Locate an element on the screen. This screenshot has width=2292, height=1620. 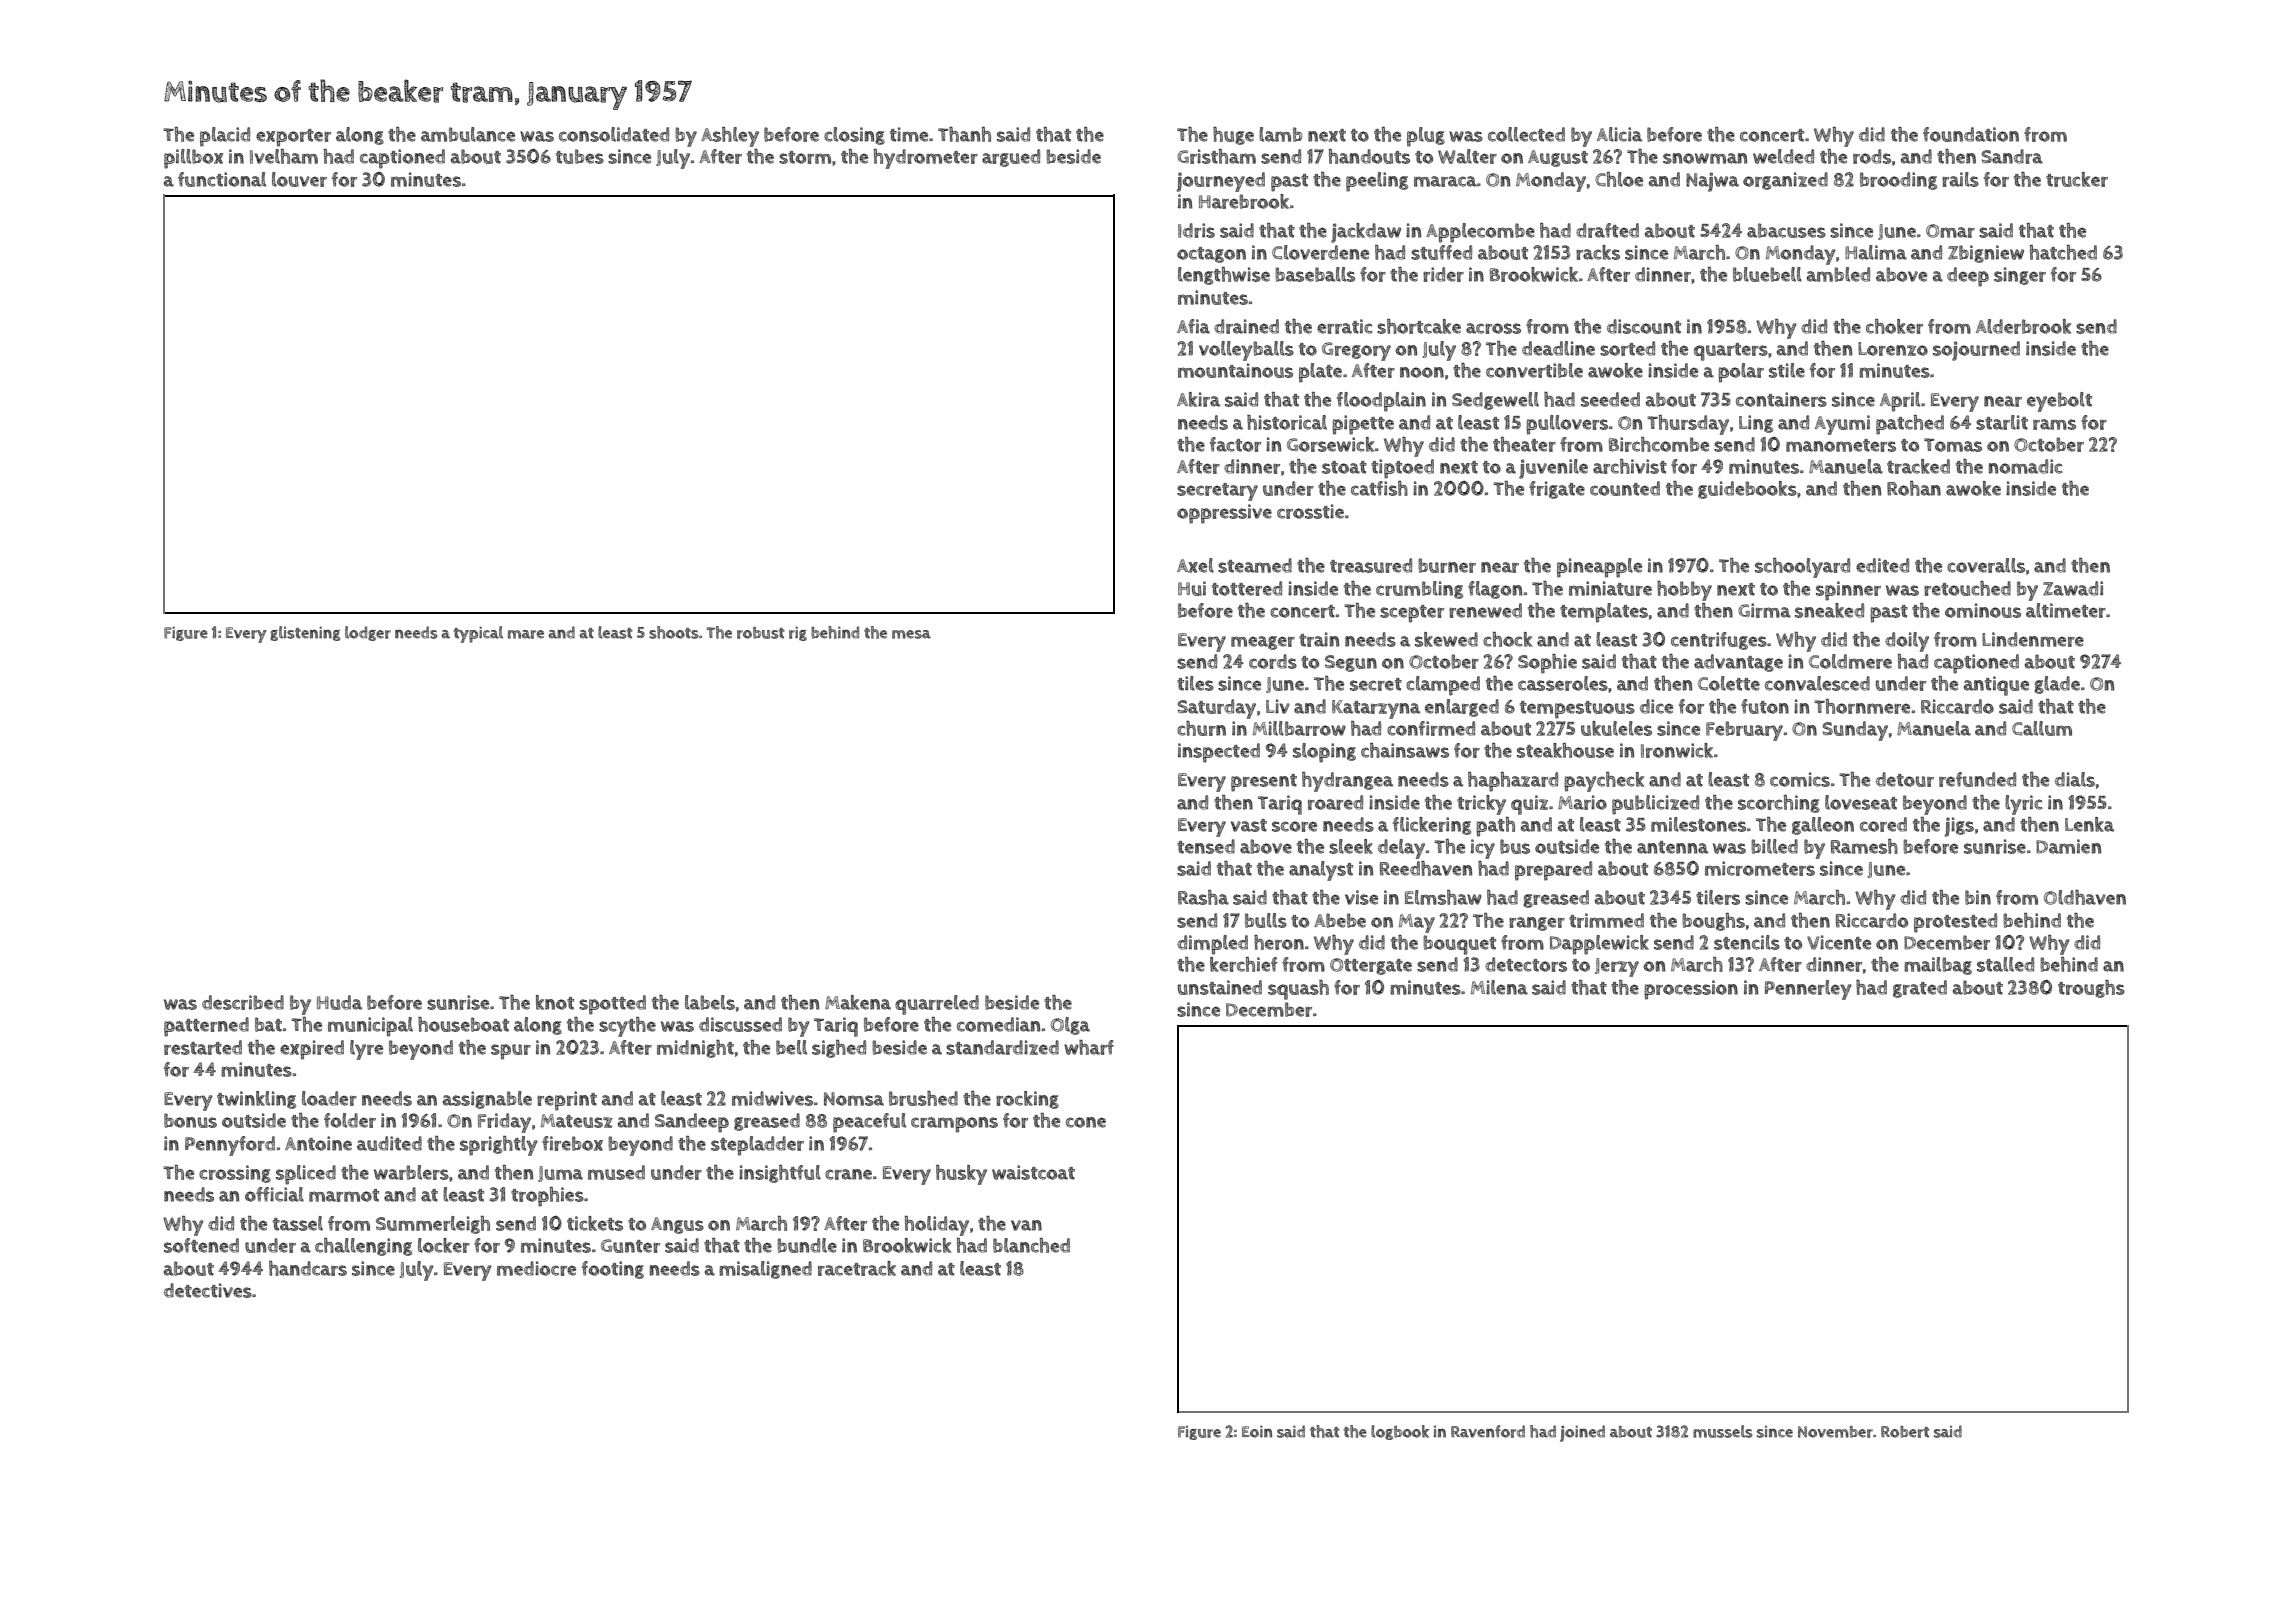
Rohan is located at coordinates (1914, 488).
